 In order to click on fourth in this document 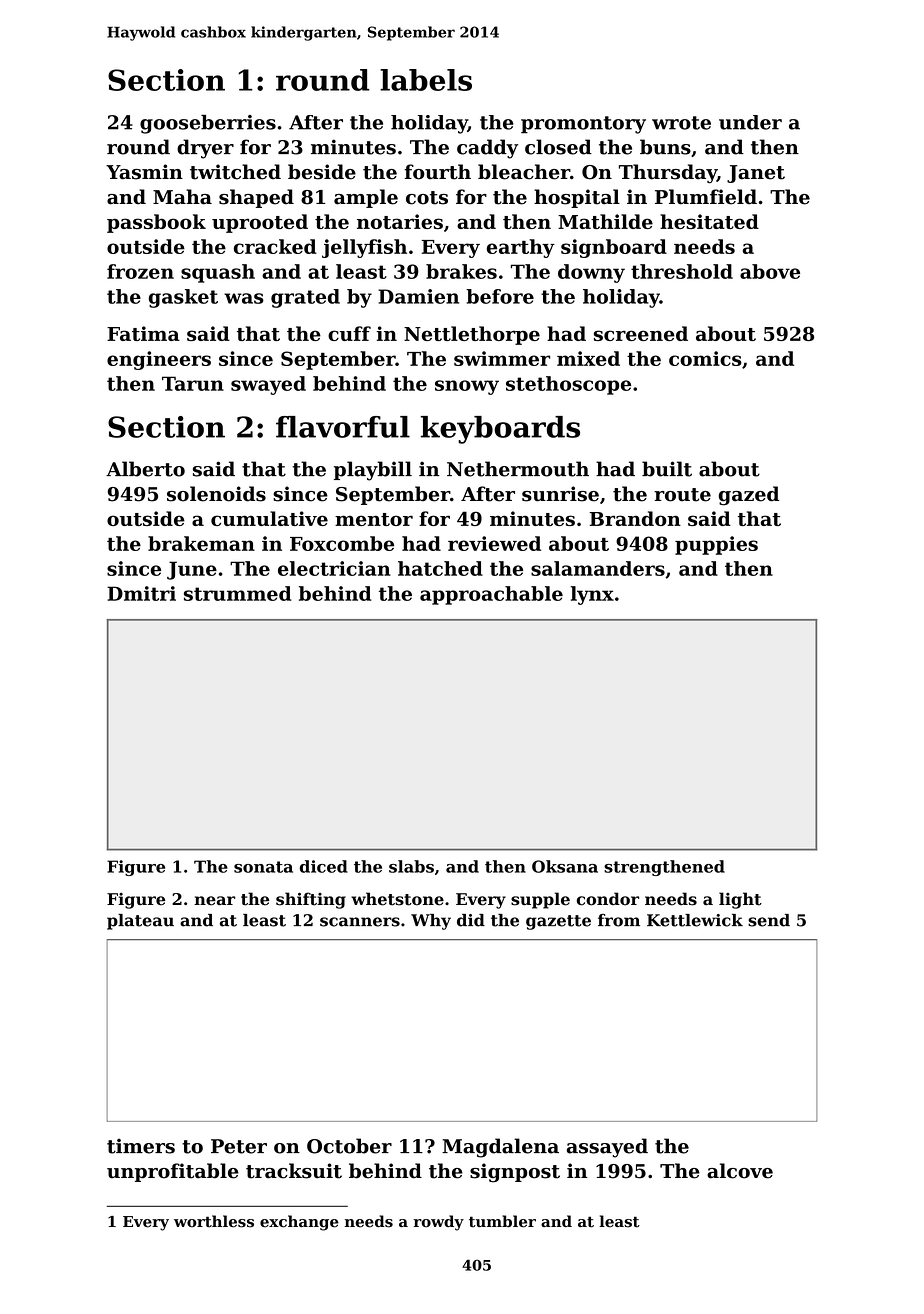, I will do `click(437, 172)`.
